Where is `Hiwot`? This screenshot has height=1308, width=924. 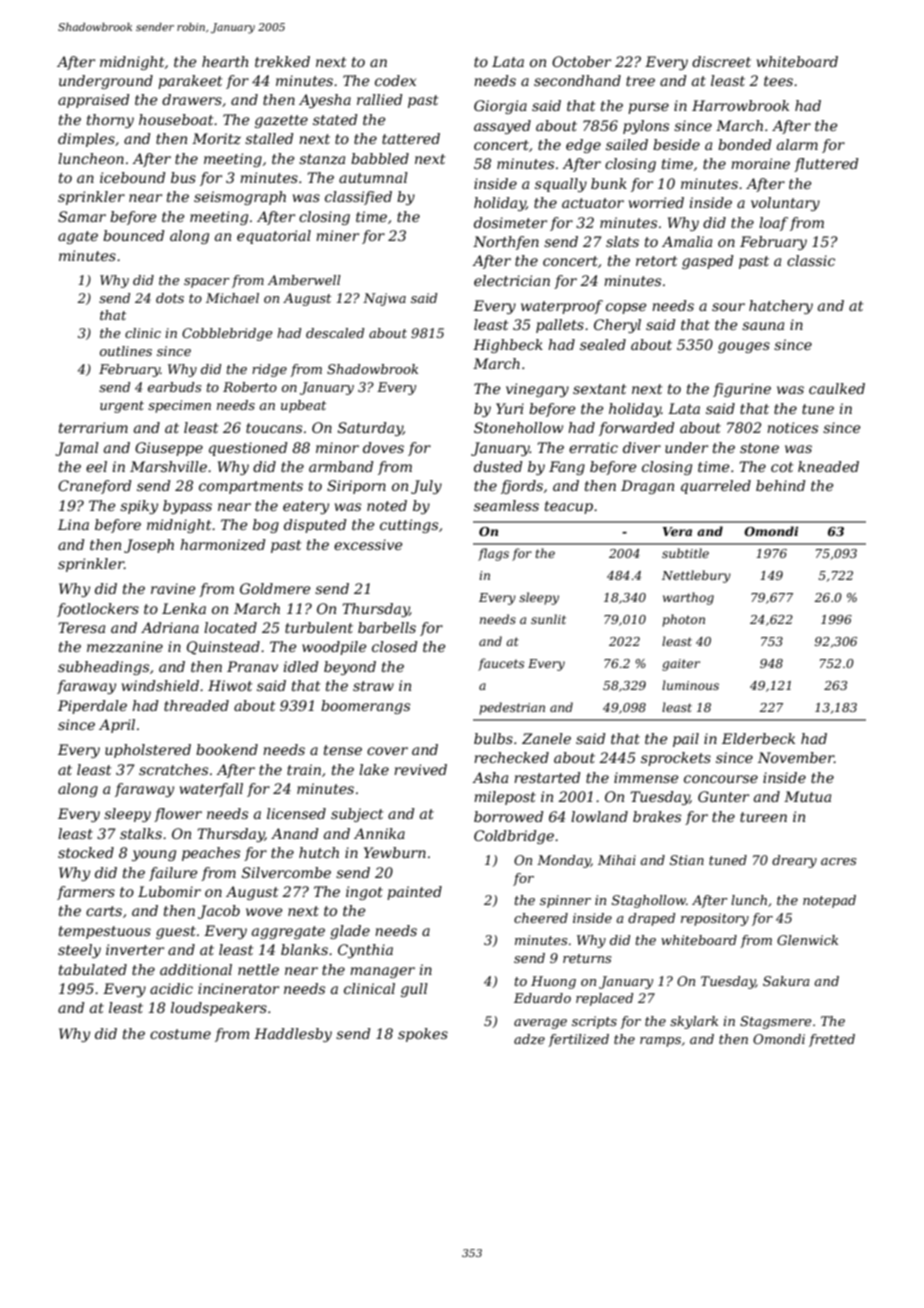 Hiwot is located at coordinates (230, 685).
